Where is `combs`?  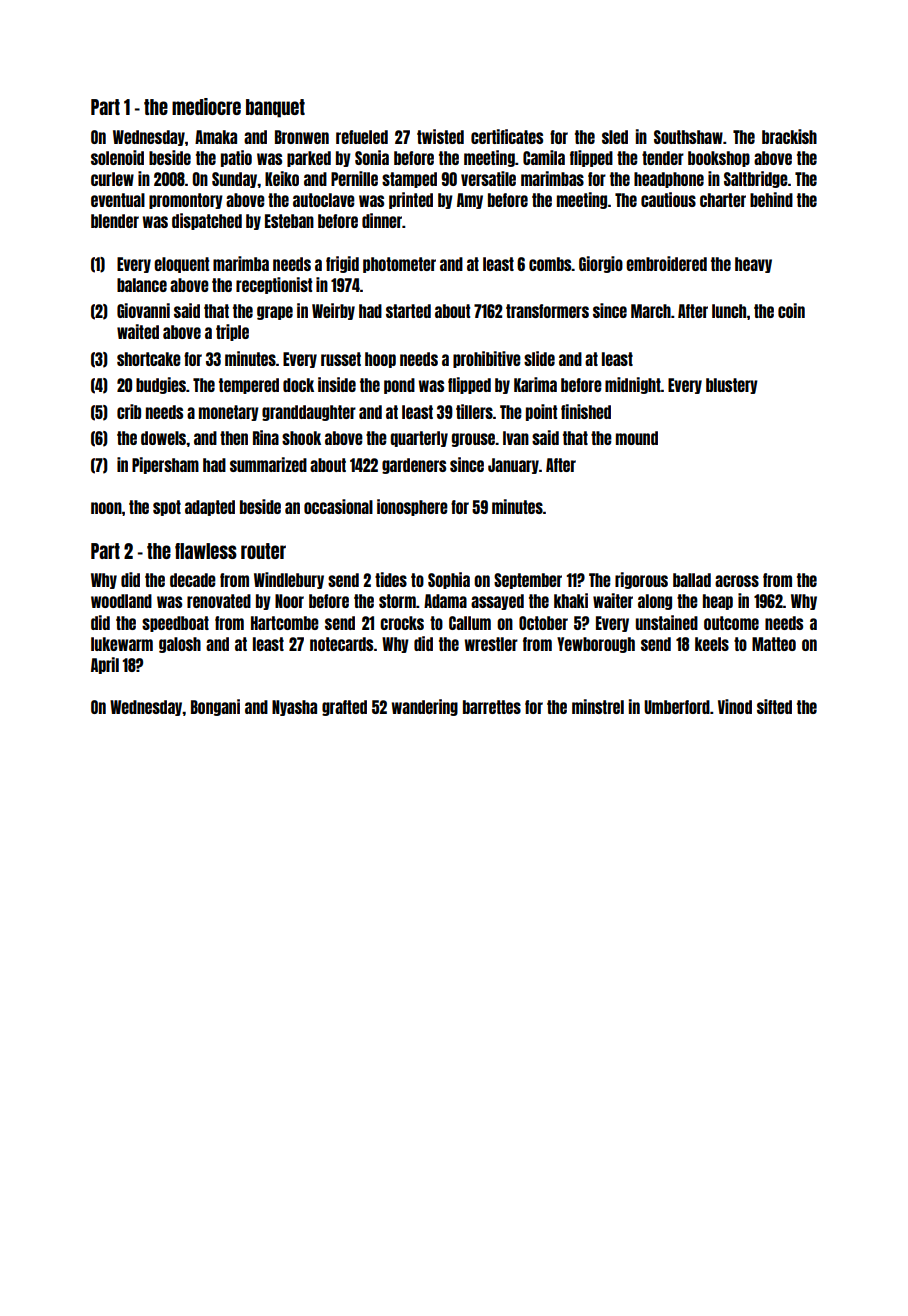 combs is located at coordinates (550, 264).
